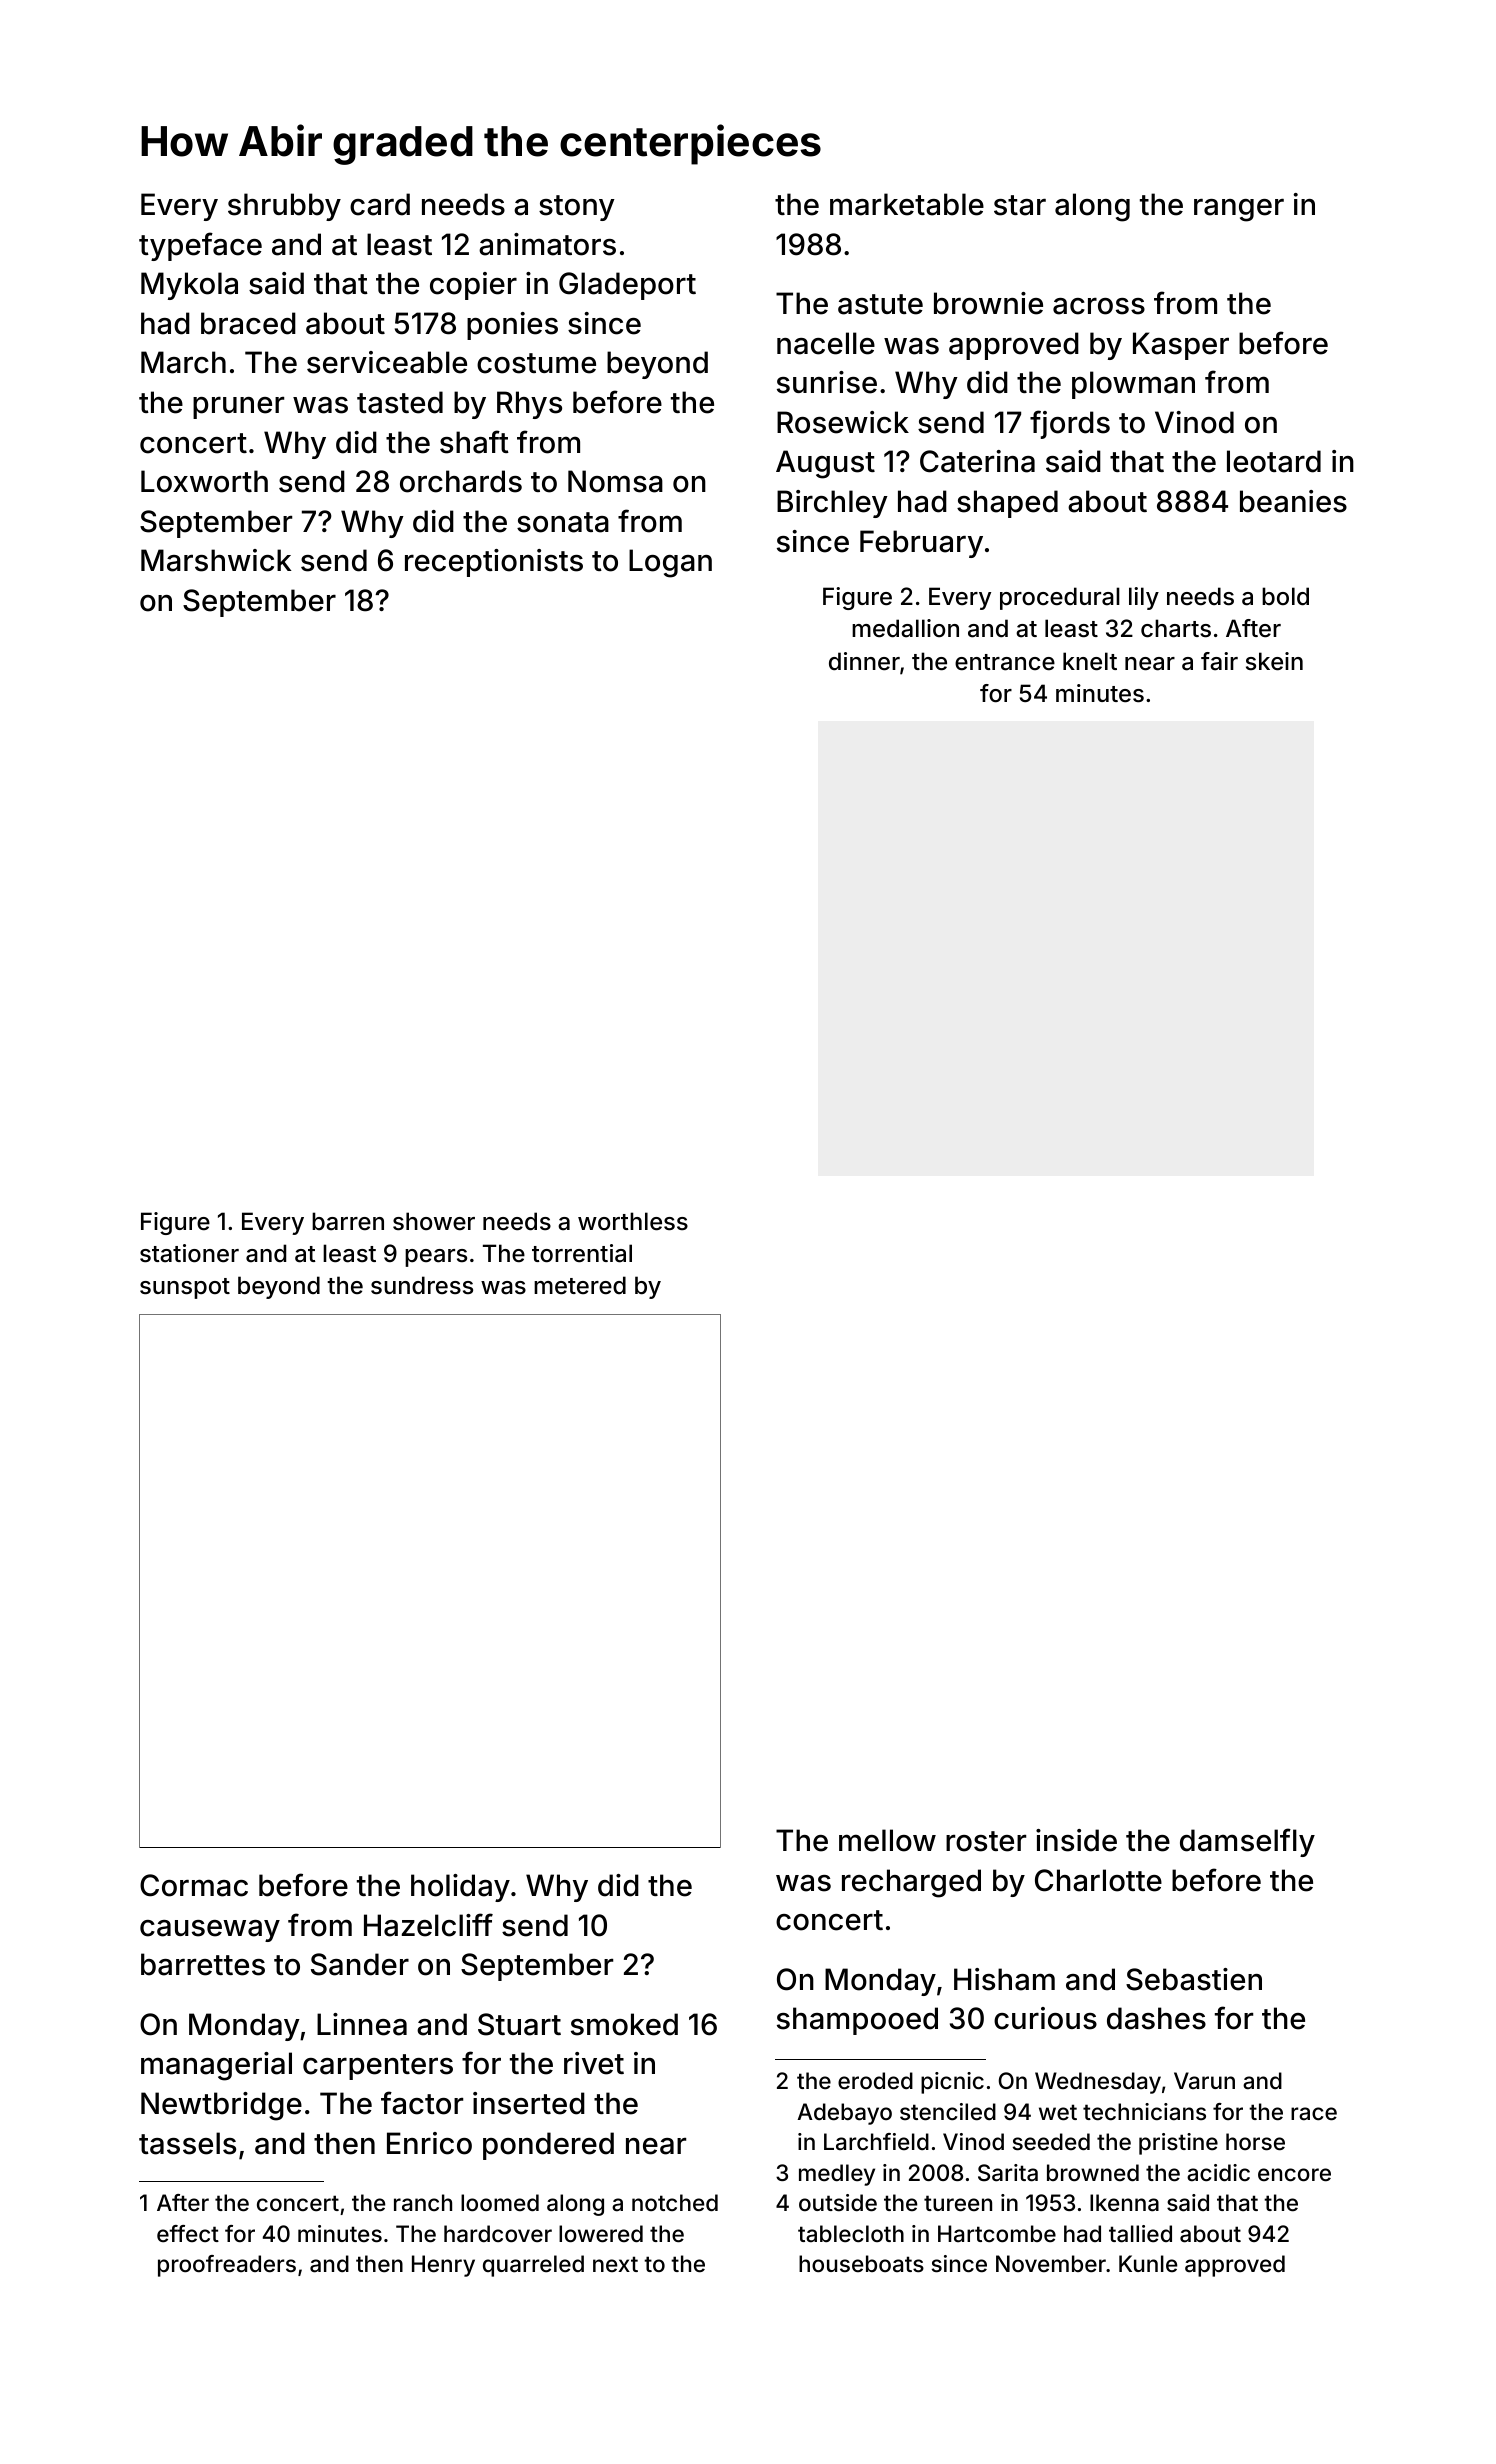 The image size is (1496, 2464). I want to click on Cormac, so click(194, 1885).
